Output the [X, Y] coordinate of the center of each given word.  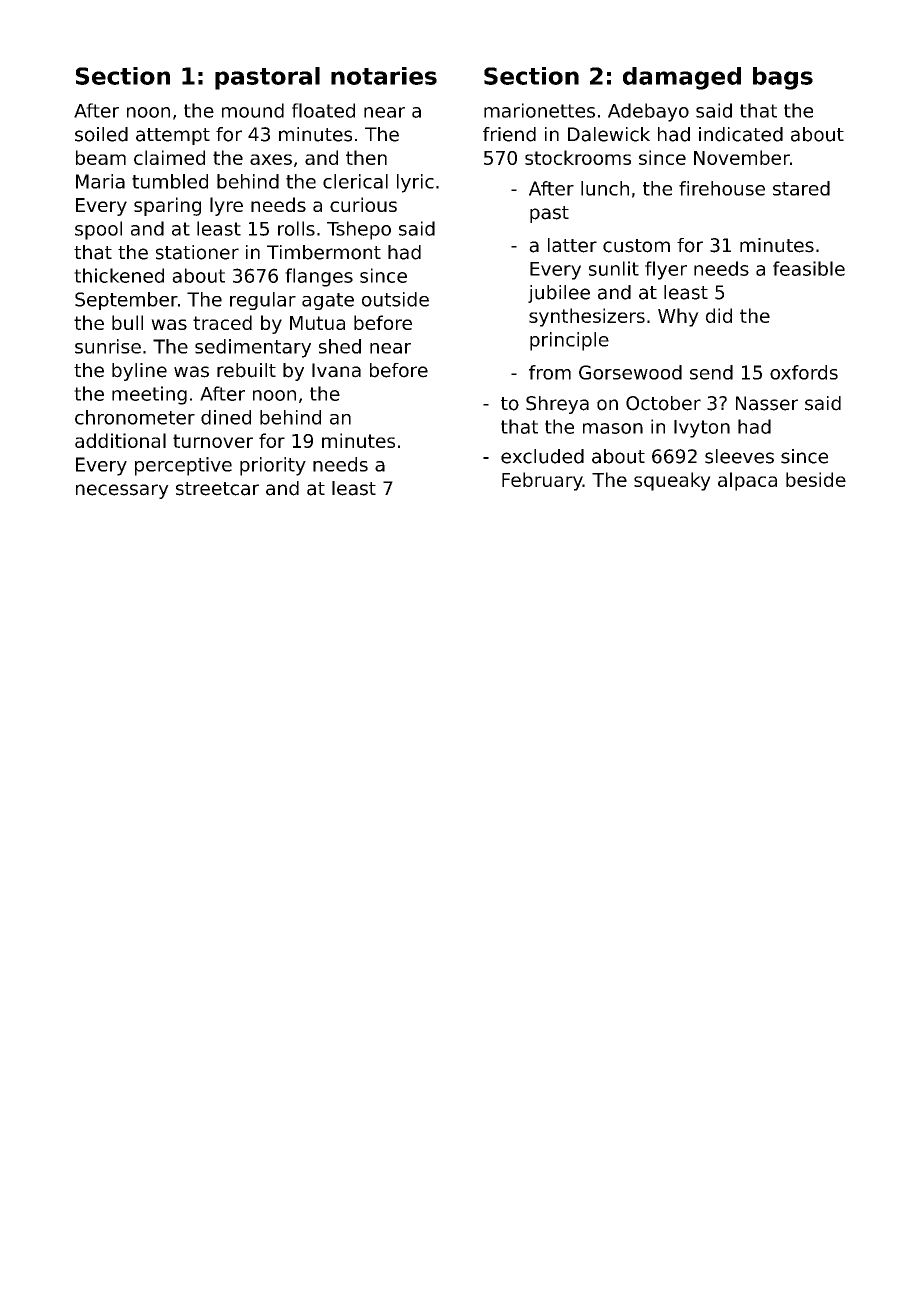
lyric [415, 183]
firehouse [722, 188]
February [542, 481]
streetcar [217, 489]
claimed [169, 157]
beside [816, 479]
